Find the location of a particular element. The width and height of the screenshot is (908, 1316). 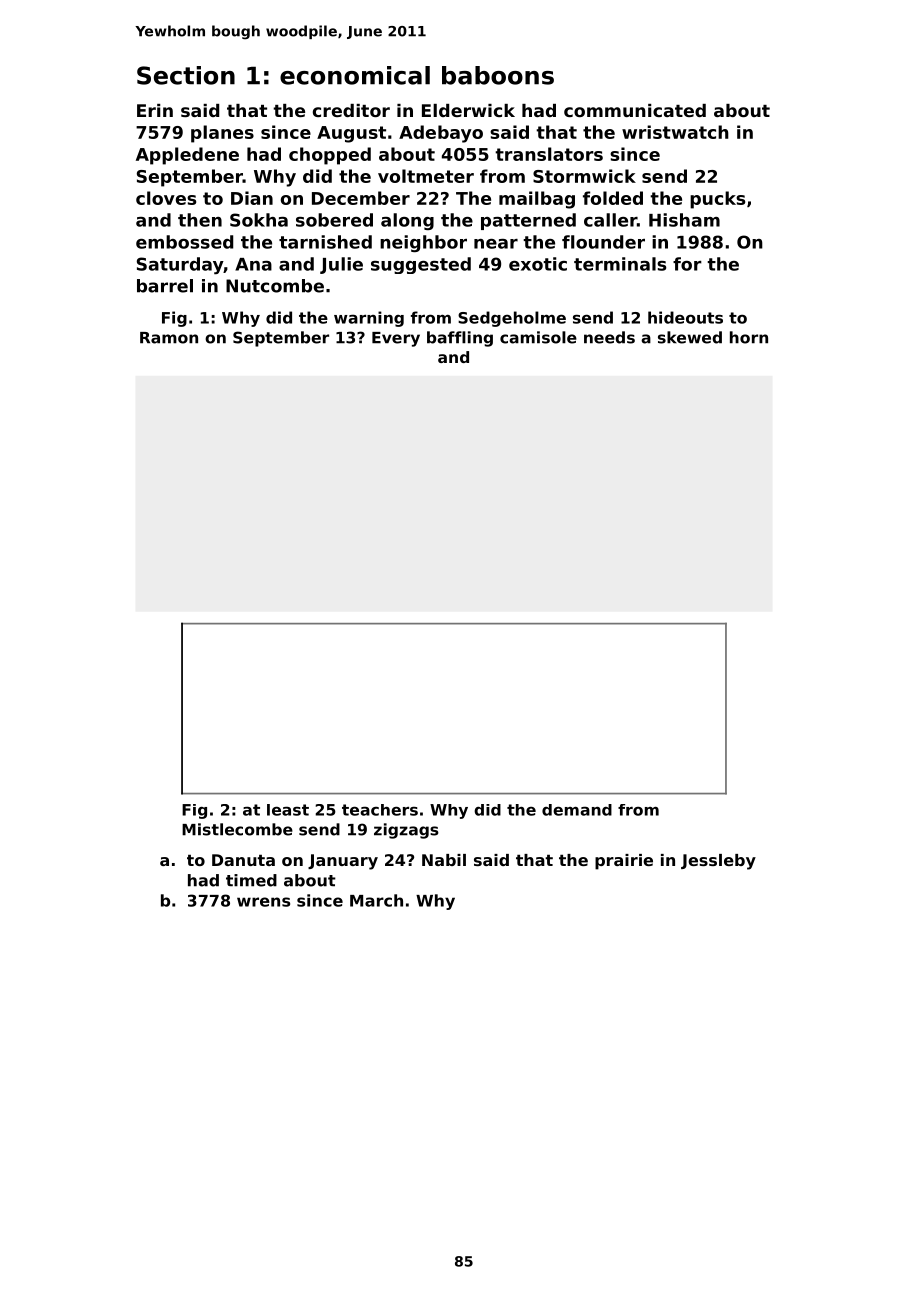

needs is located at coordinates (609, 337).
